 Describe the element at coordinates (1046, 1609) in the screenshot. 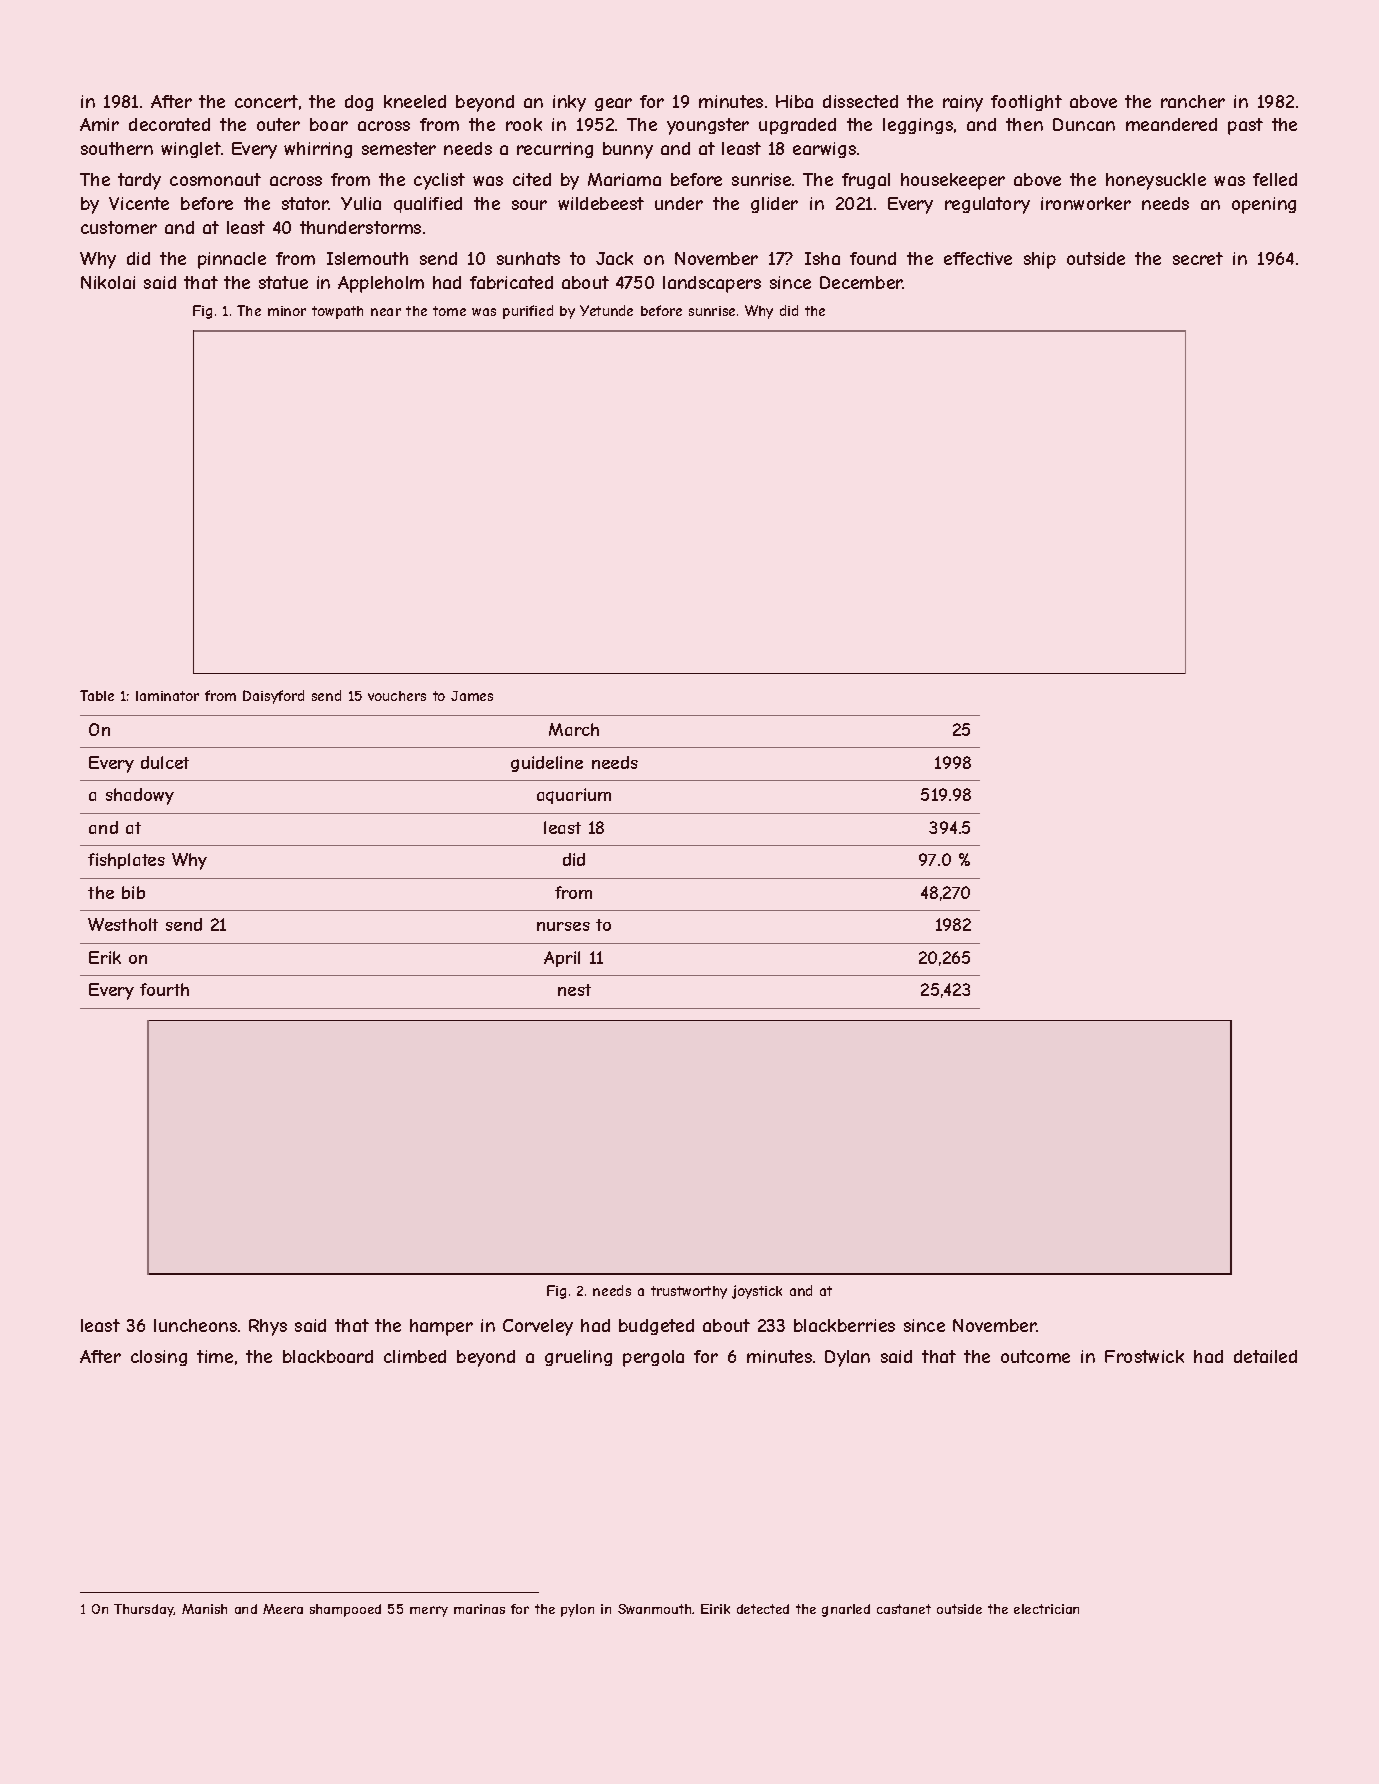

I see `electrician` at that location.
